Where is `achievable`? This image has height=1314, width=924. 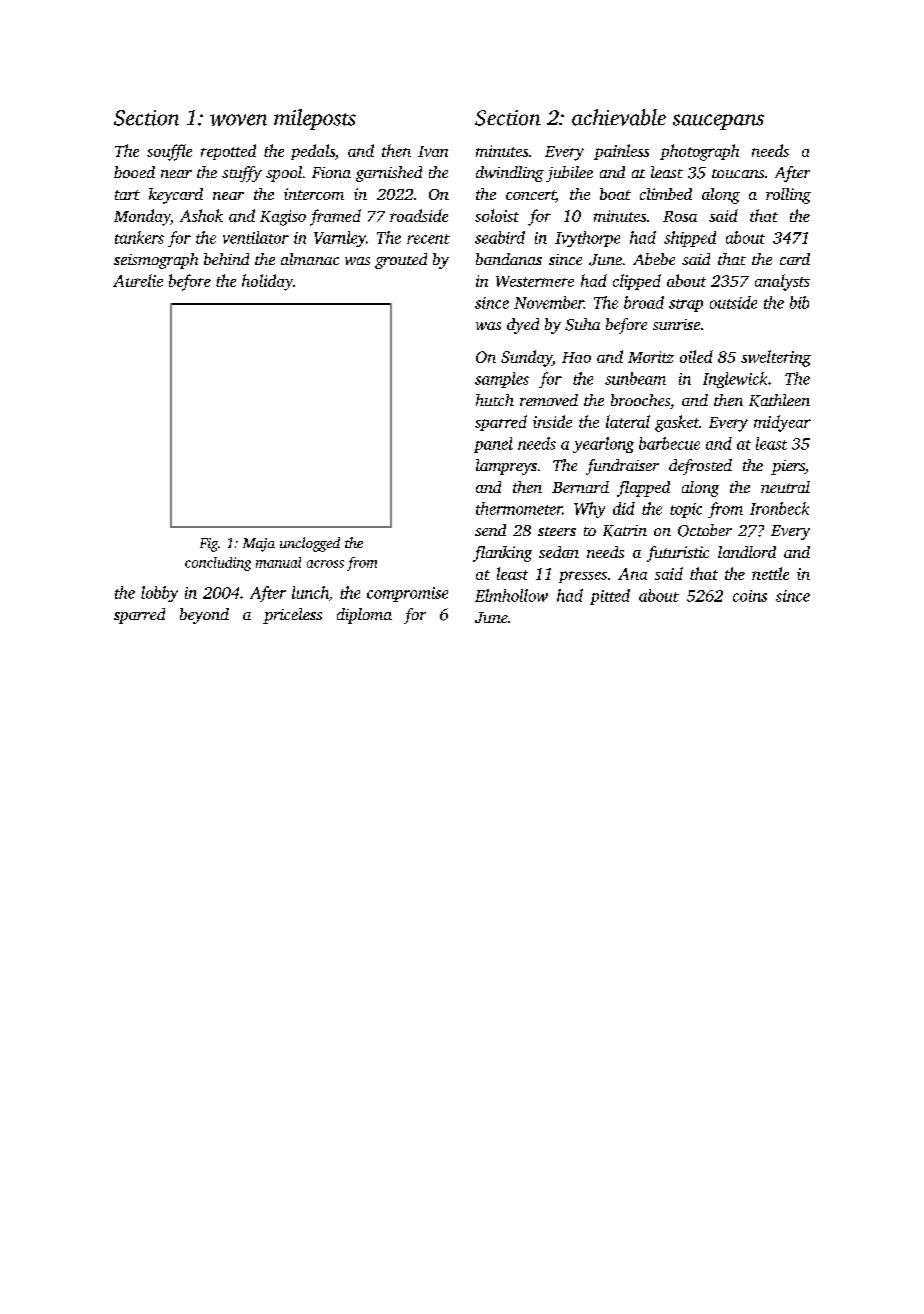 achievable is located at coordinates (619, 117).
